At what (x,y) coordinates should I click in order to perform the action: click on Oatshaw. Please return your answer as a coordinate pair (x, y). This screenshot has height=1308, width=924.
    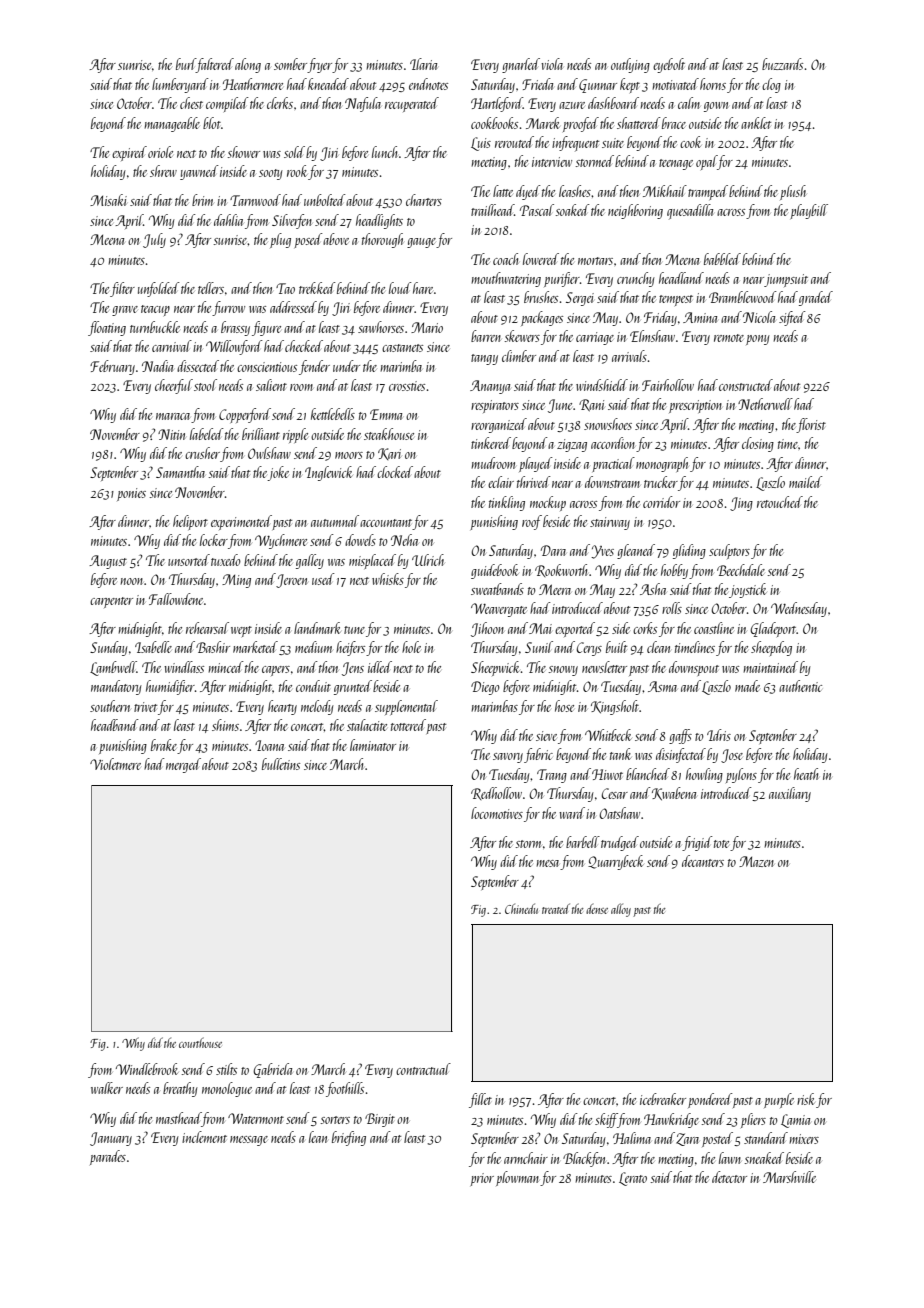
    Looking at the image, I should click on (619, 813).
